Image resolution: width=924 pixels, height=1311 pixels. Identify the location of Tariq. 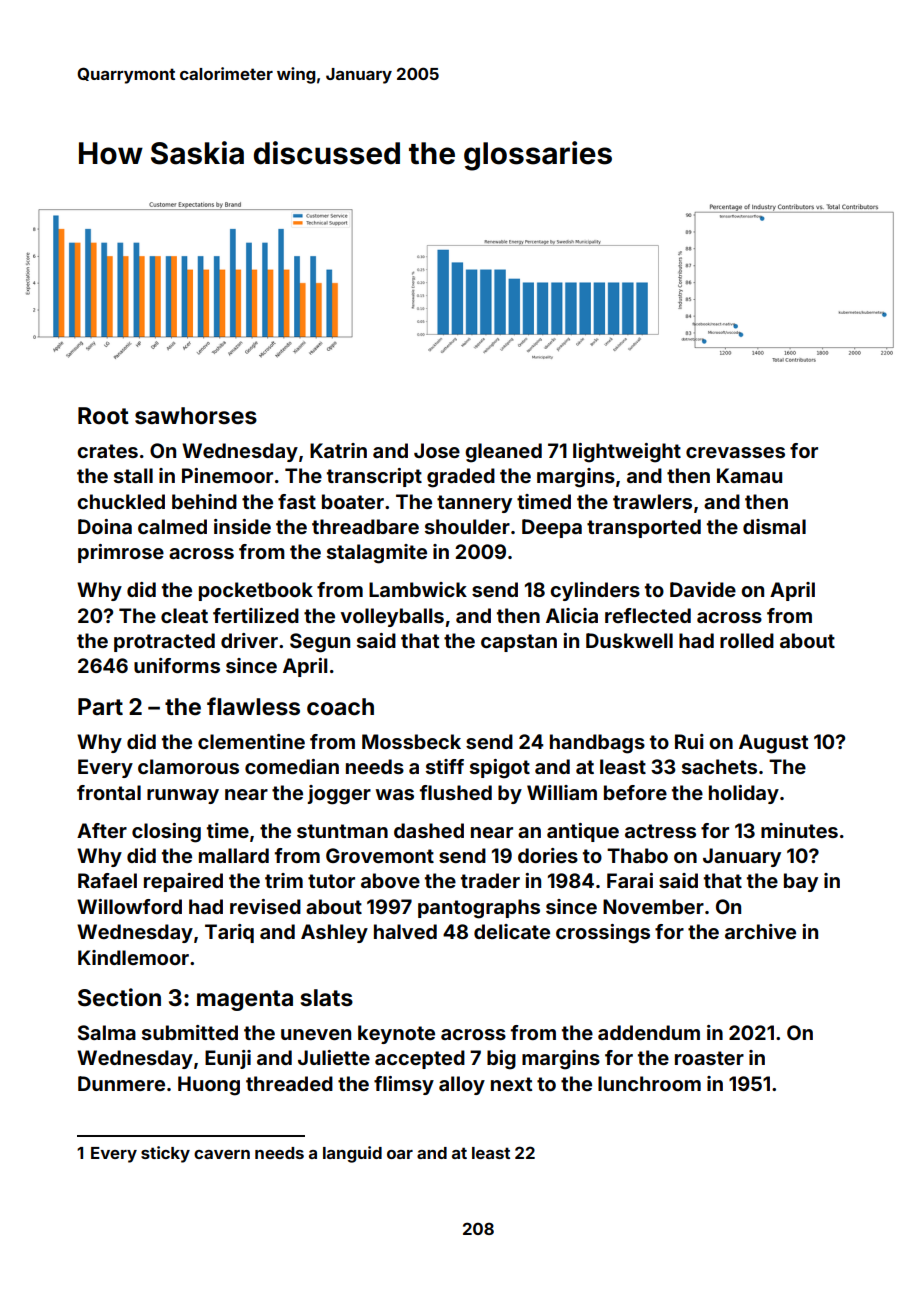
(229, 933).
